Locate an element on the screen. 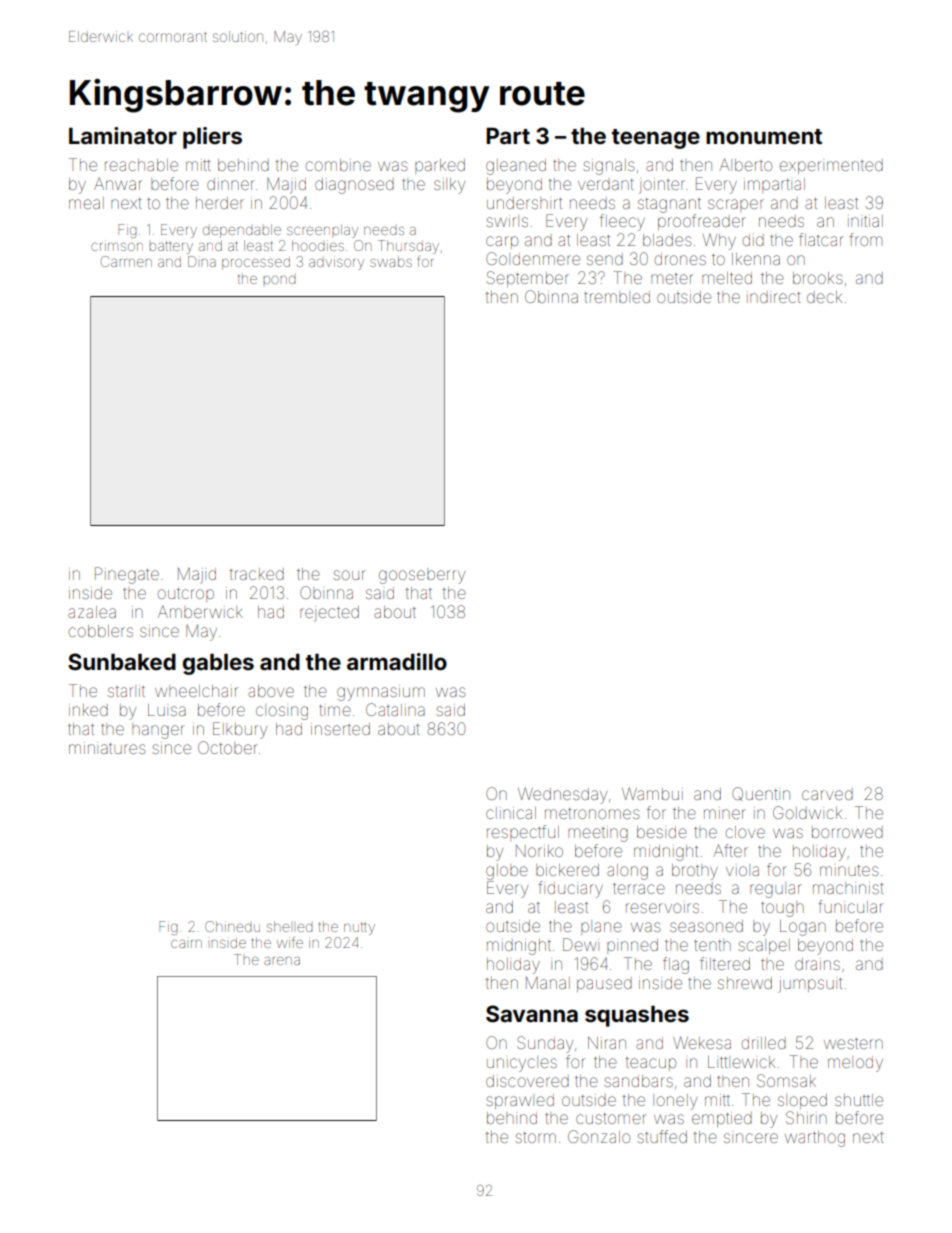  melody is located at coordinates (855, 1064).
